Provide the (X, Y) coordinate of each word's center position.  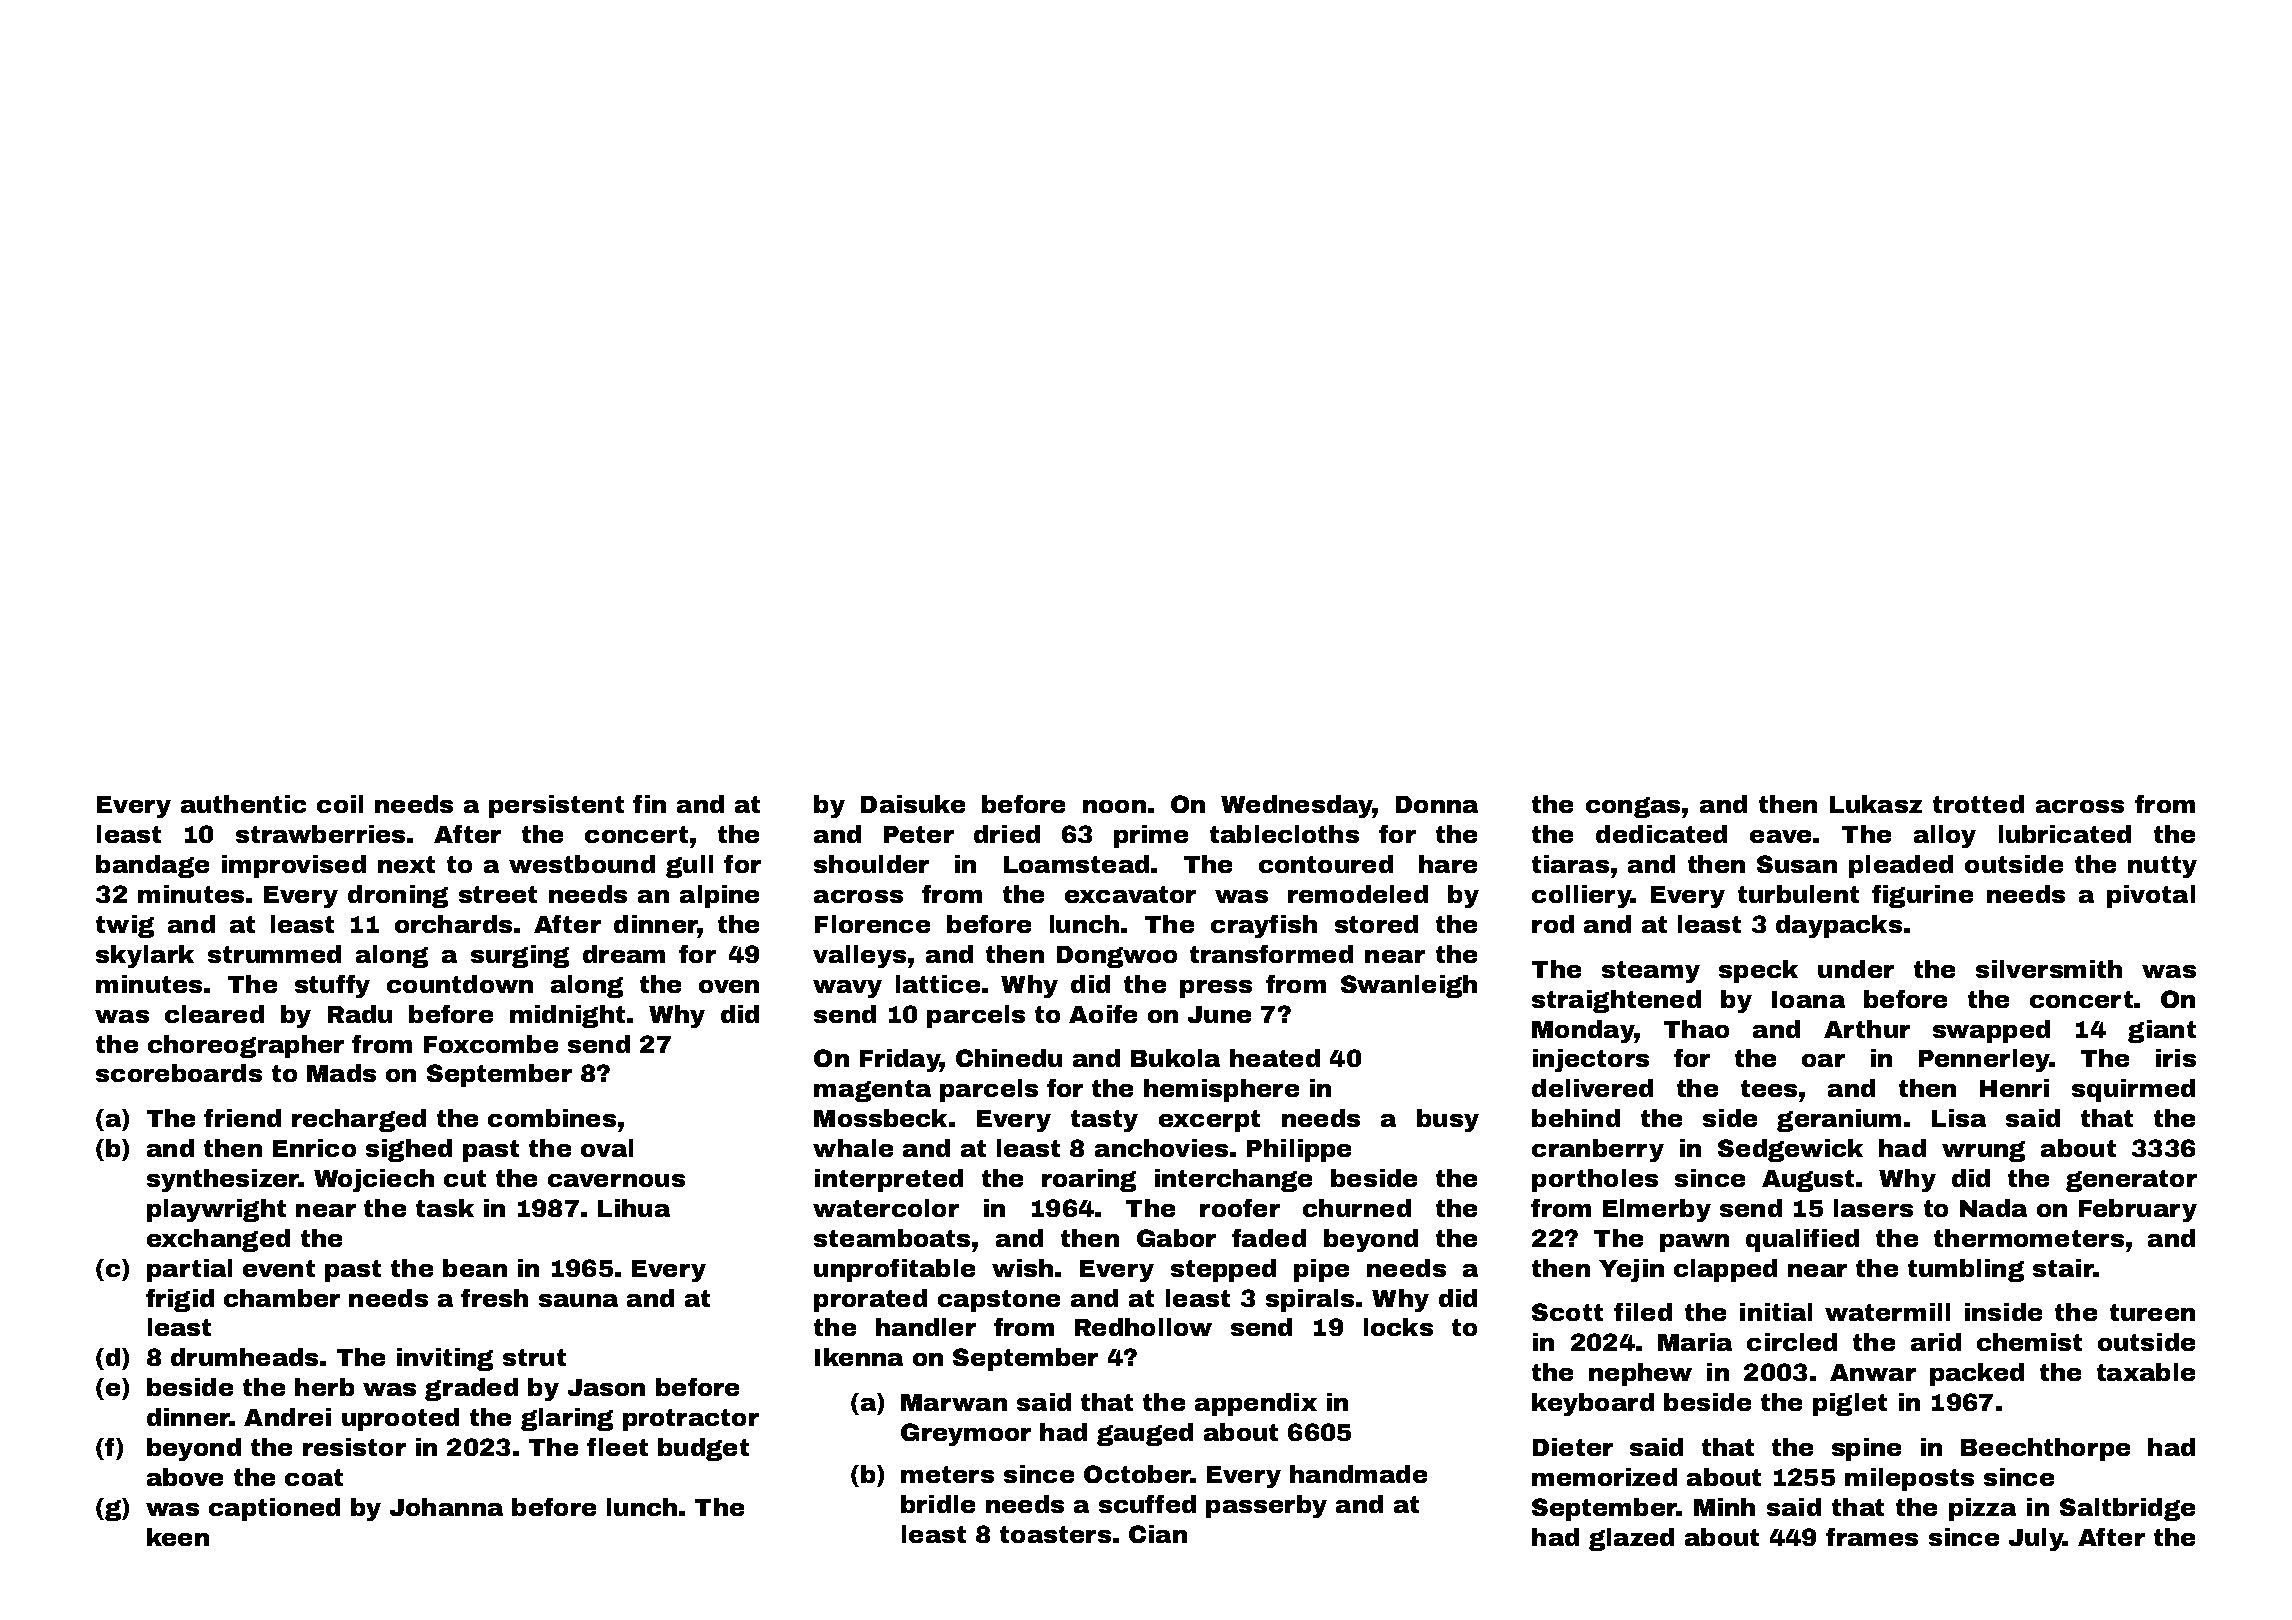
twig (125, 926)
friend (242, 1118)
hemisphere (1221, 1090)
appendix (1256, 1404)
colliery (1581, 896)
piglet (1850, 1404)
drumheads (244, 1357)
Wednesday (1297, 806)
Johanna (446, 1507)
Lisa (1959, 1118)
